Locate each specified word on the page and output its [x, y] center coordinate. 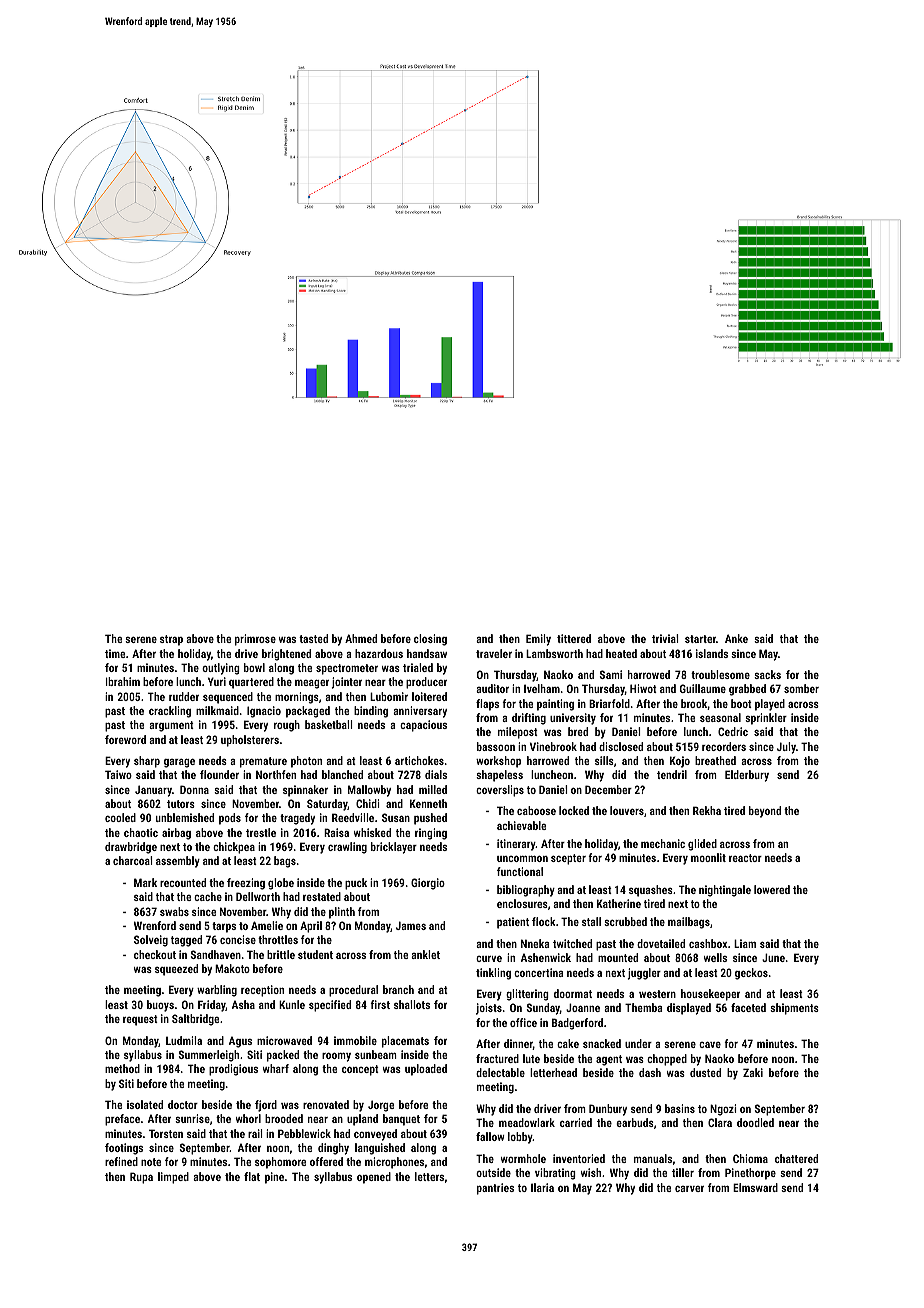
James [411, 925]
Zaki [753, 1072]
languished [380, 1149]
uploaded [426, 1070]
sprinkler [766, 719]
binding [371, 712]
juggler [644, 974]
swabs [174, 911]
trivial [665, 638]
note [151, 1162]
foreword [125, 739]
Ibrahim [122, 681]
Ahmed [361, 638]
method [122, 1068]
